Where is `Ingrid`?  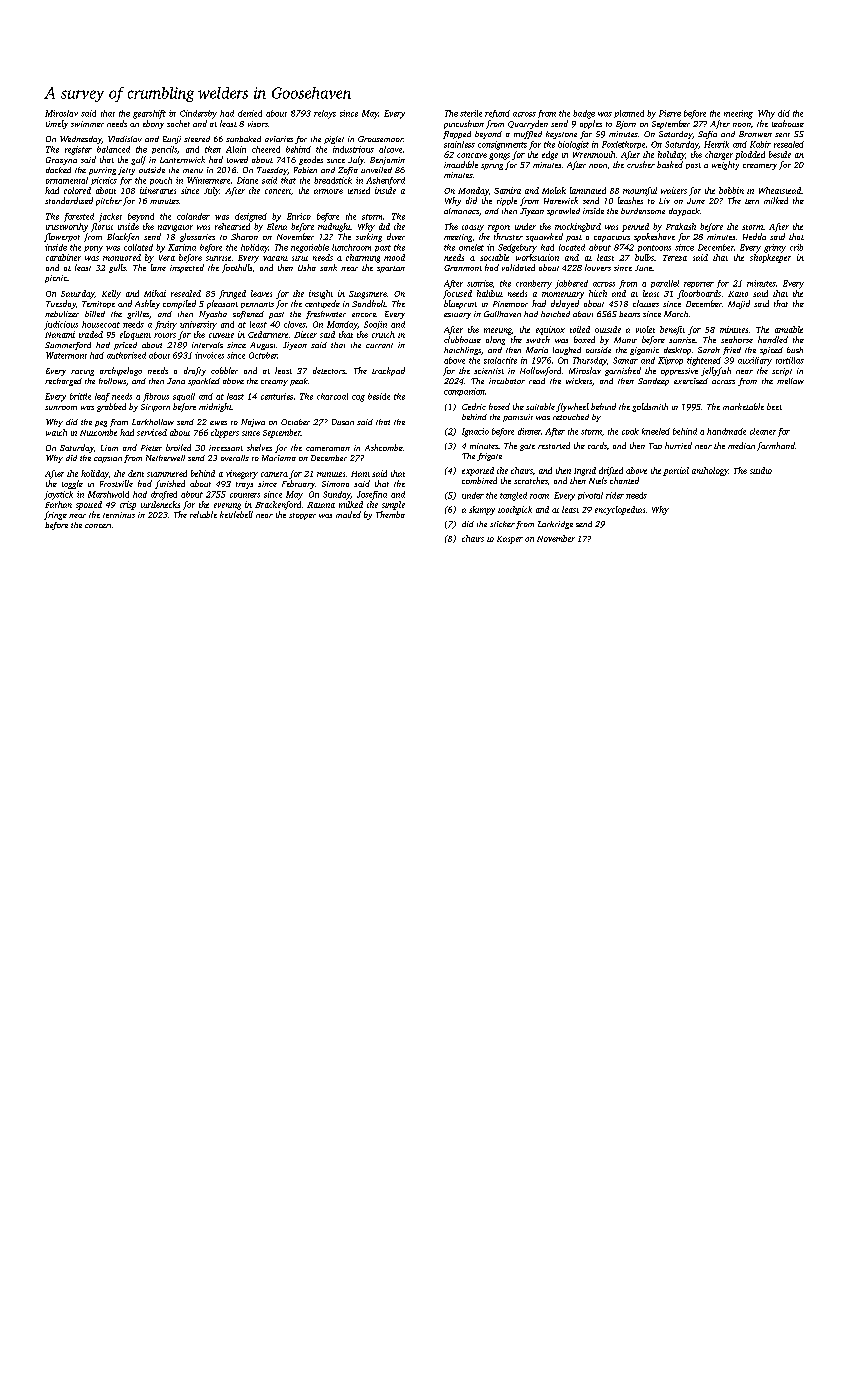 Ingrid is located at coordinates (585, 471).
